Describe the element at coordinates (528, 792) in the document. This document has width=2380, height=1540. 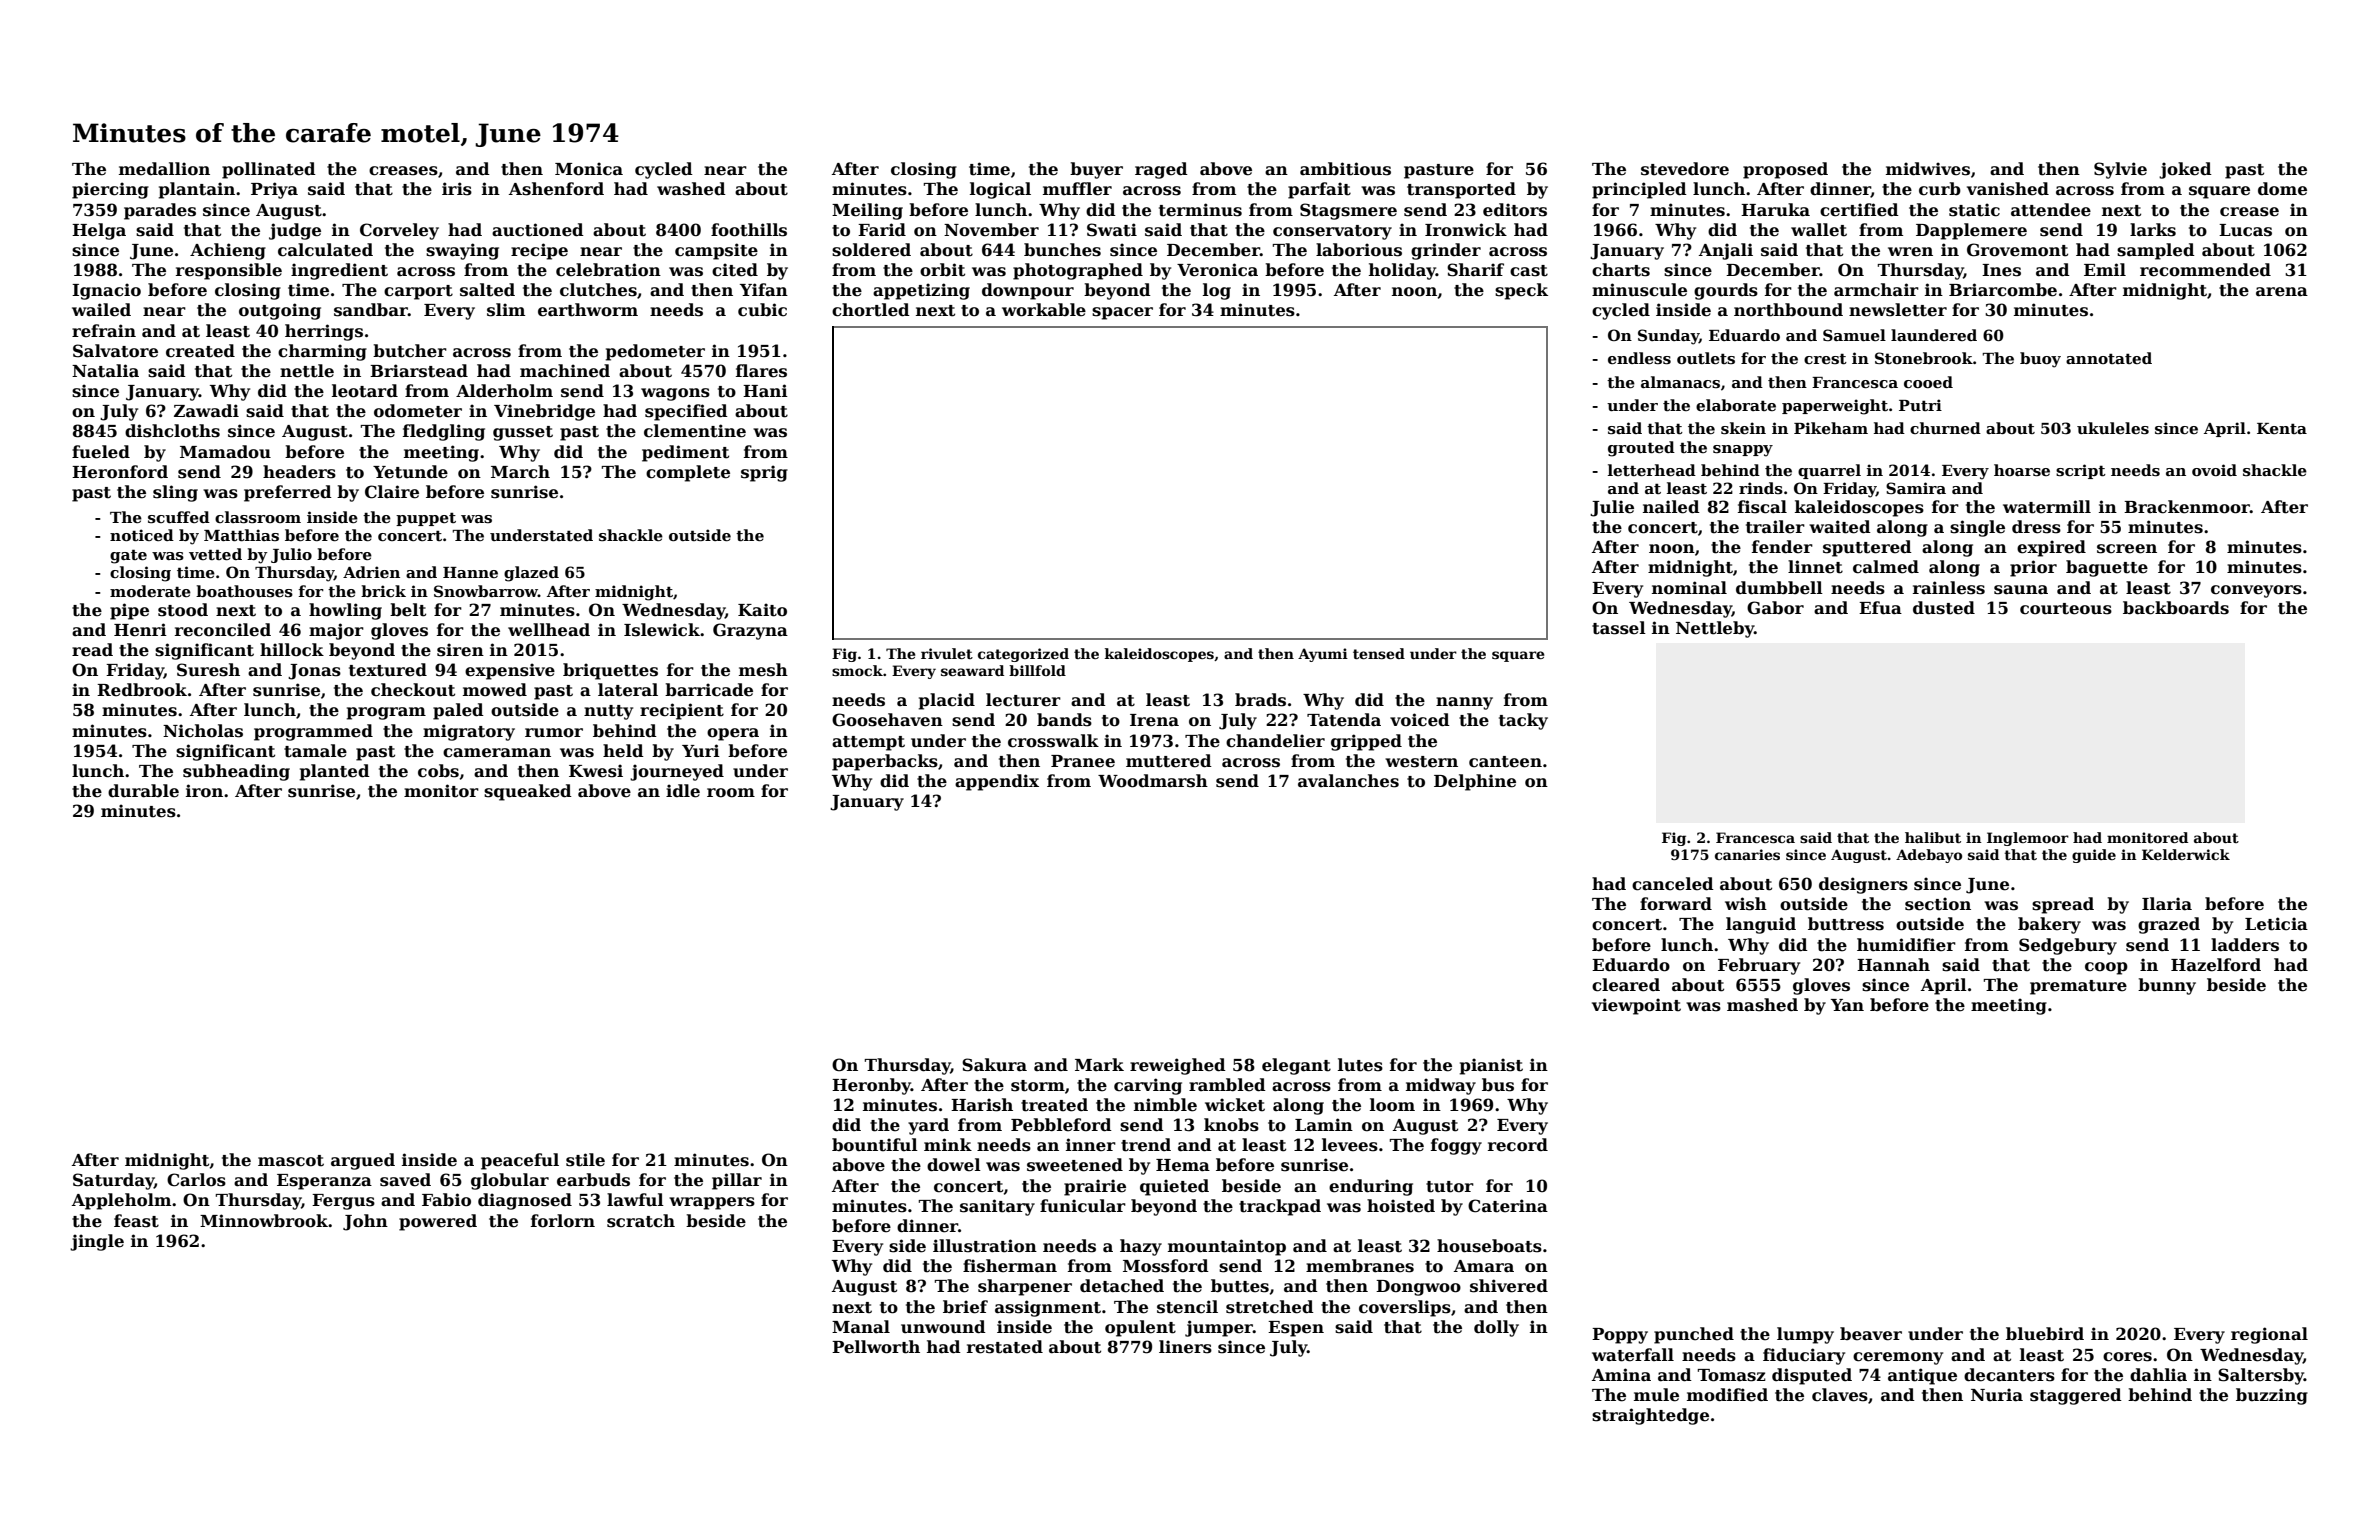
I see `squeaked` at that location.
